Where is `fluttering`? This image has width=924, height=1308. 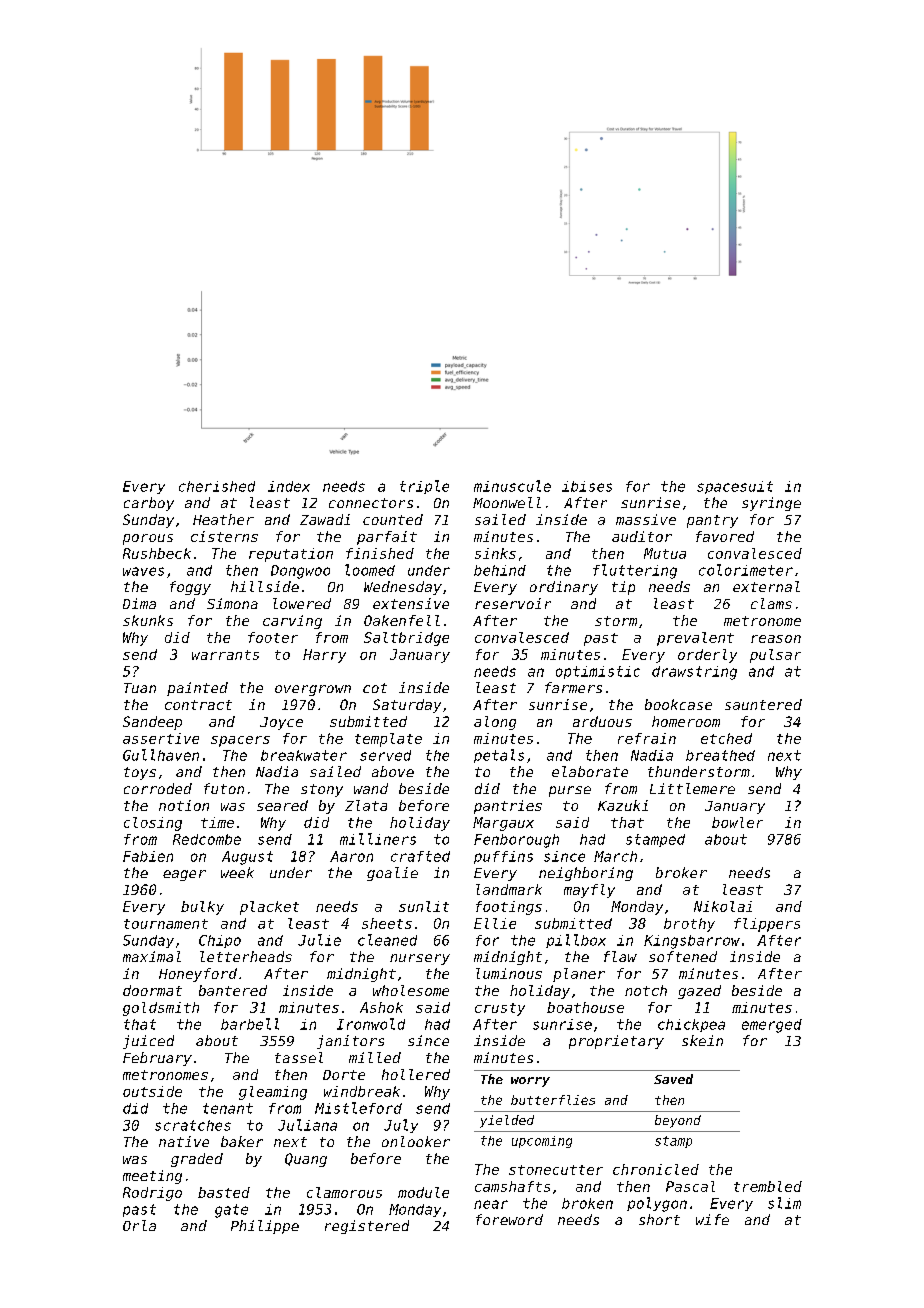
fluttering is located at coordinates (635, 571).
